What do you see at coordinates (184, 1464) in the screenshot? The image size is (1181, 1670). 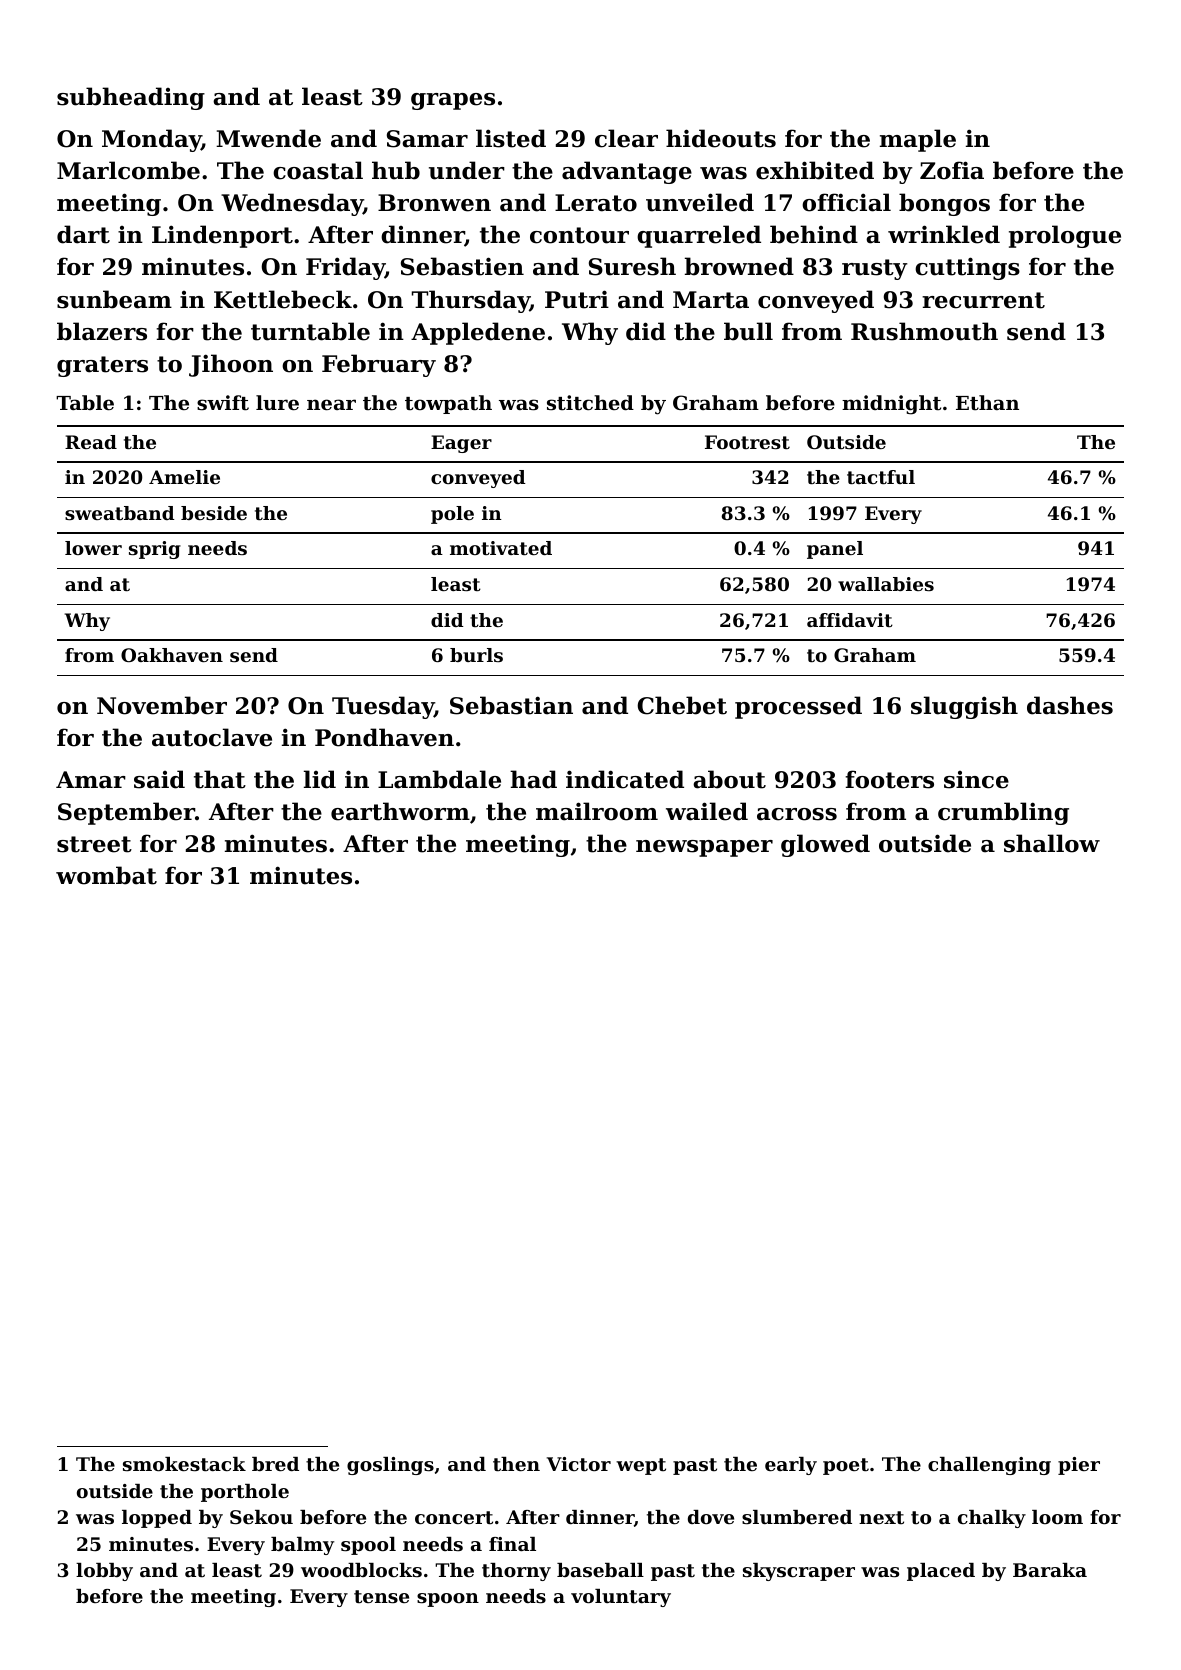 I see `smokestack` at bounding box center [184, 1464].
